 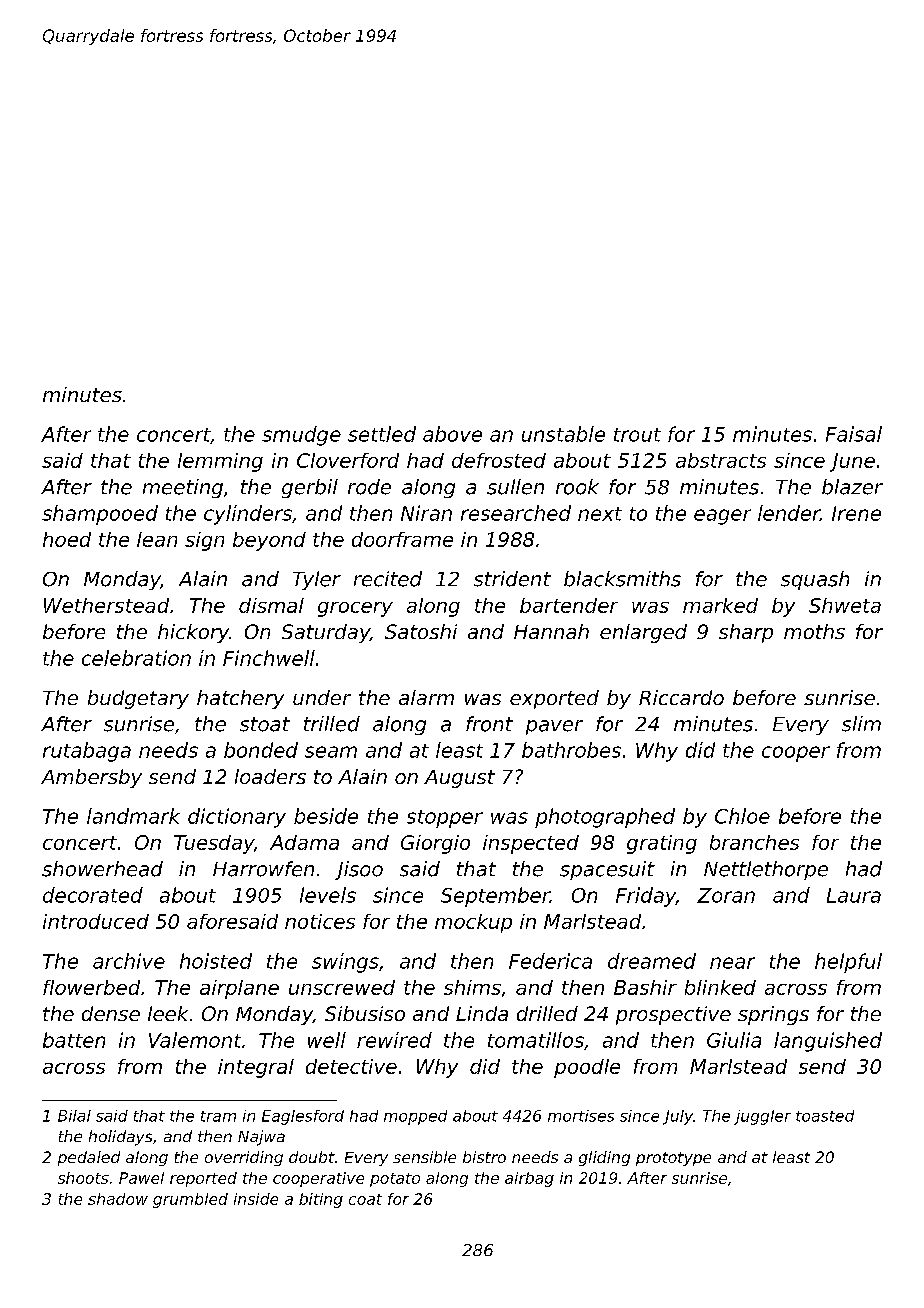 What do you see at coordinates (773, 1015) in the screenshot?
I see `springs` at bounding box center [773, 1015].
